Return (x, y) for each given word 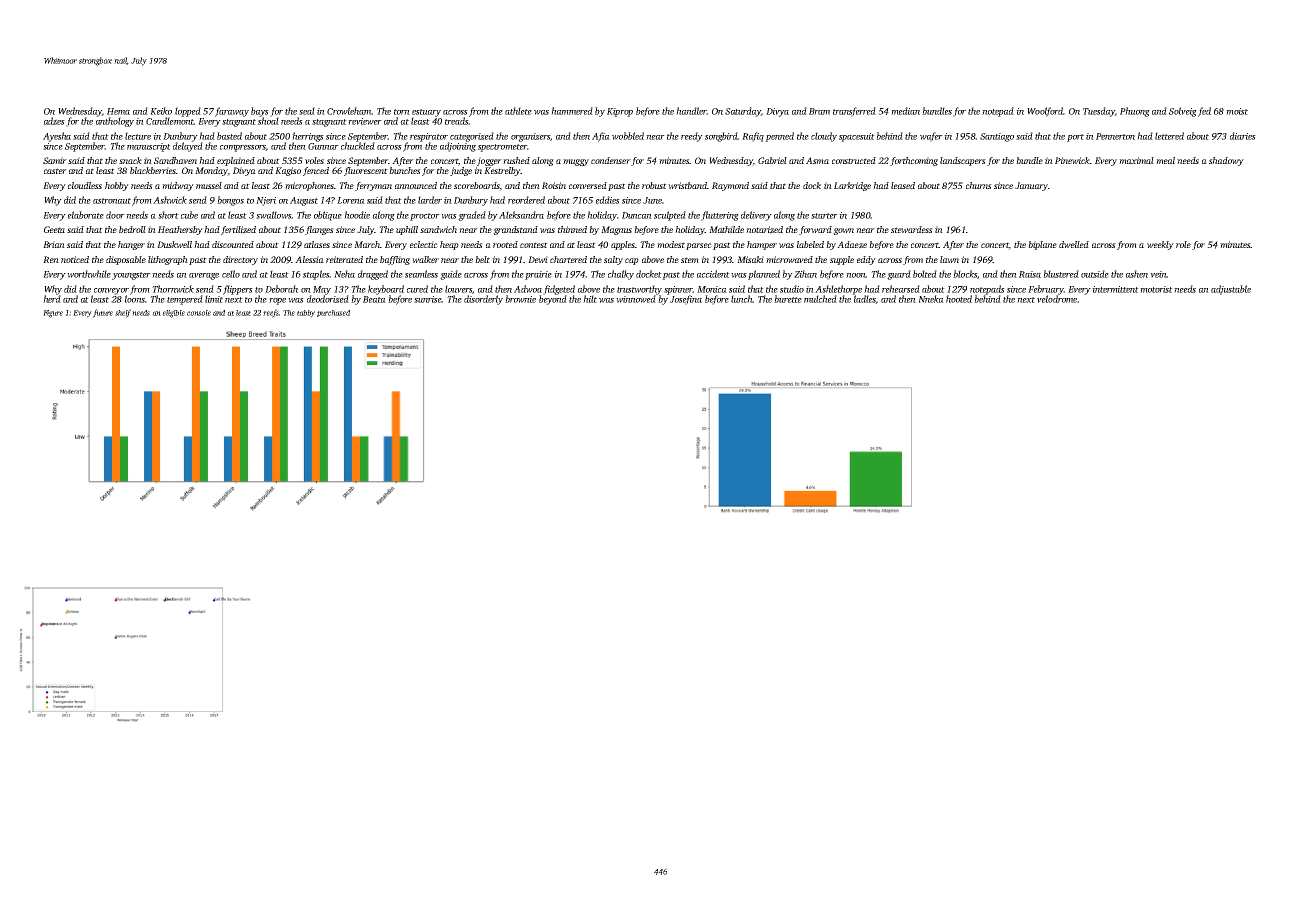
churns (979, 185)
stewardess (912, 229)
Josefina (686, 300)
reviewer (365, 121)
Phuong (1135, 112)
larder (430, 200)
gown (843, 231)
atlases (317, 244)
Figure (53, 314)
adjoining (458, 147)
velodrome (1057, 299)
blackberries (153, 170)
